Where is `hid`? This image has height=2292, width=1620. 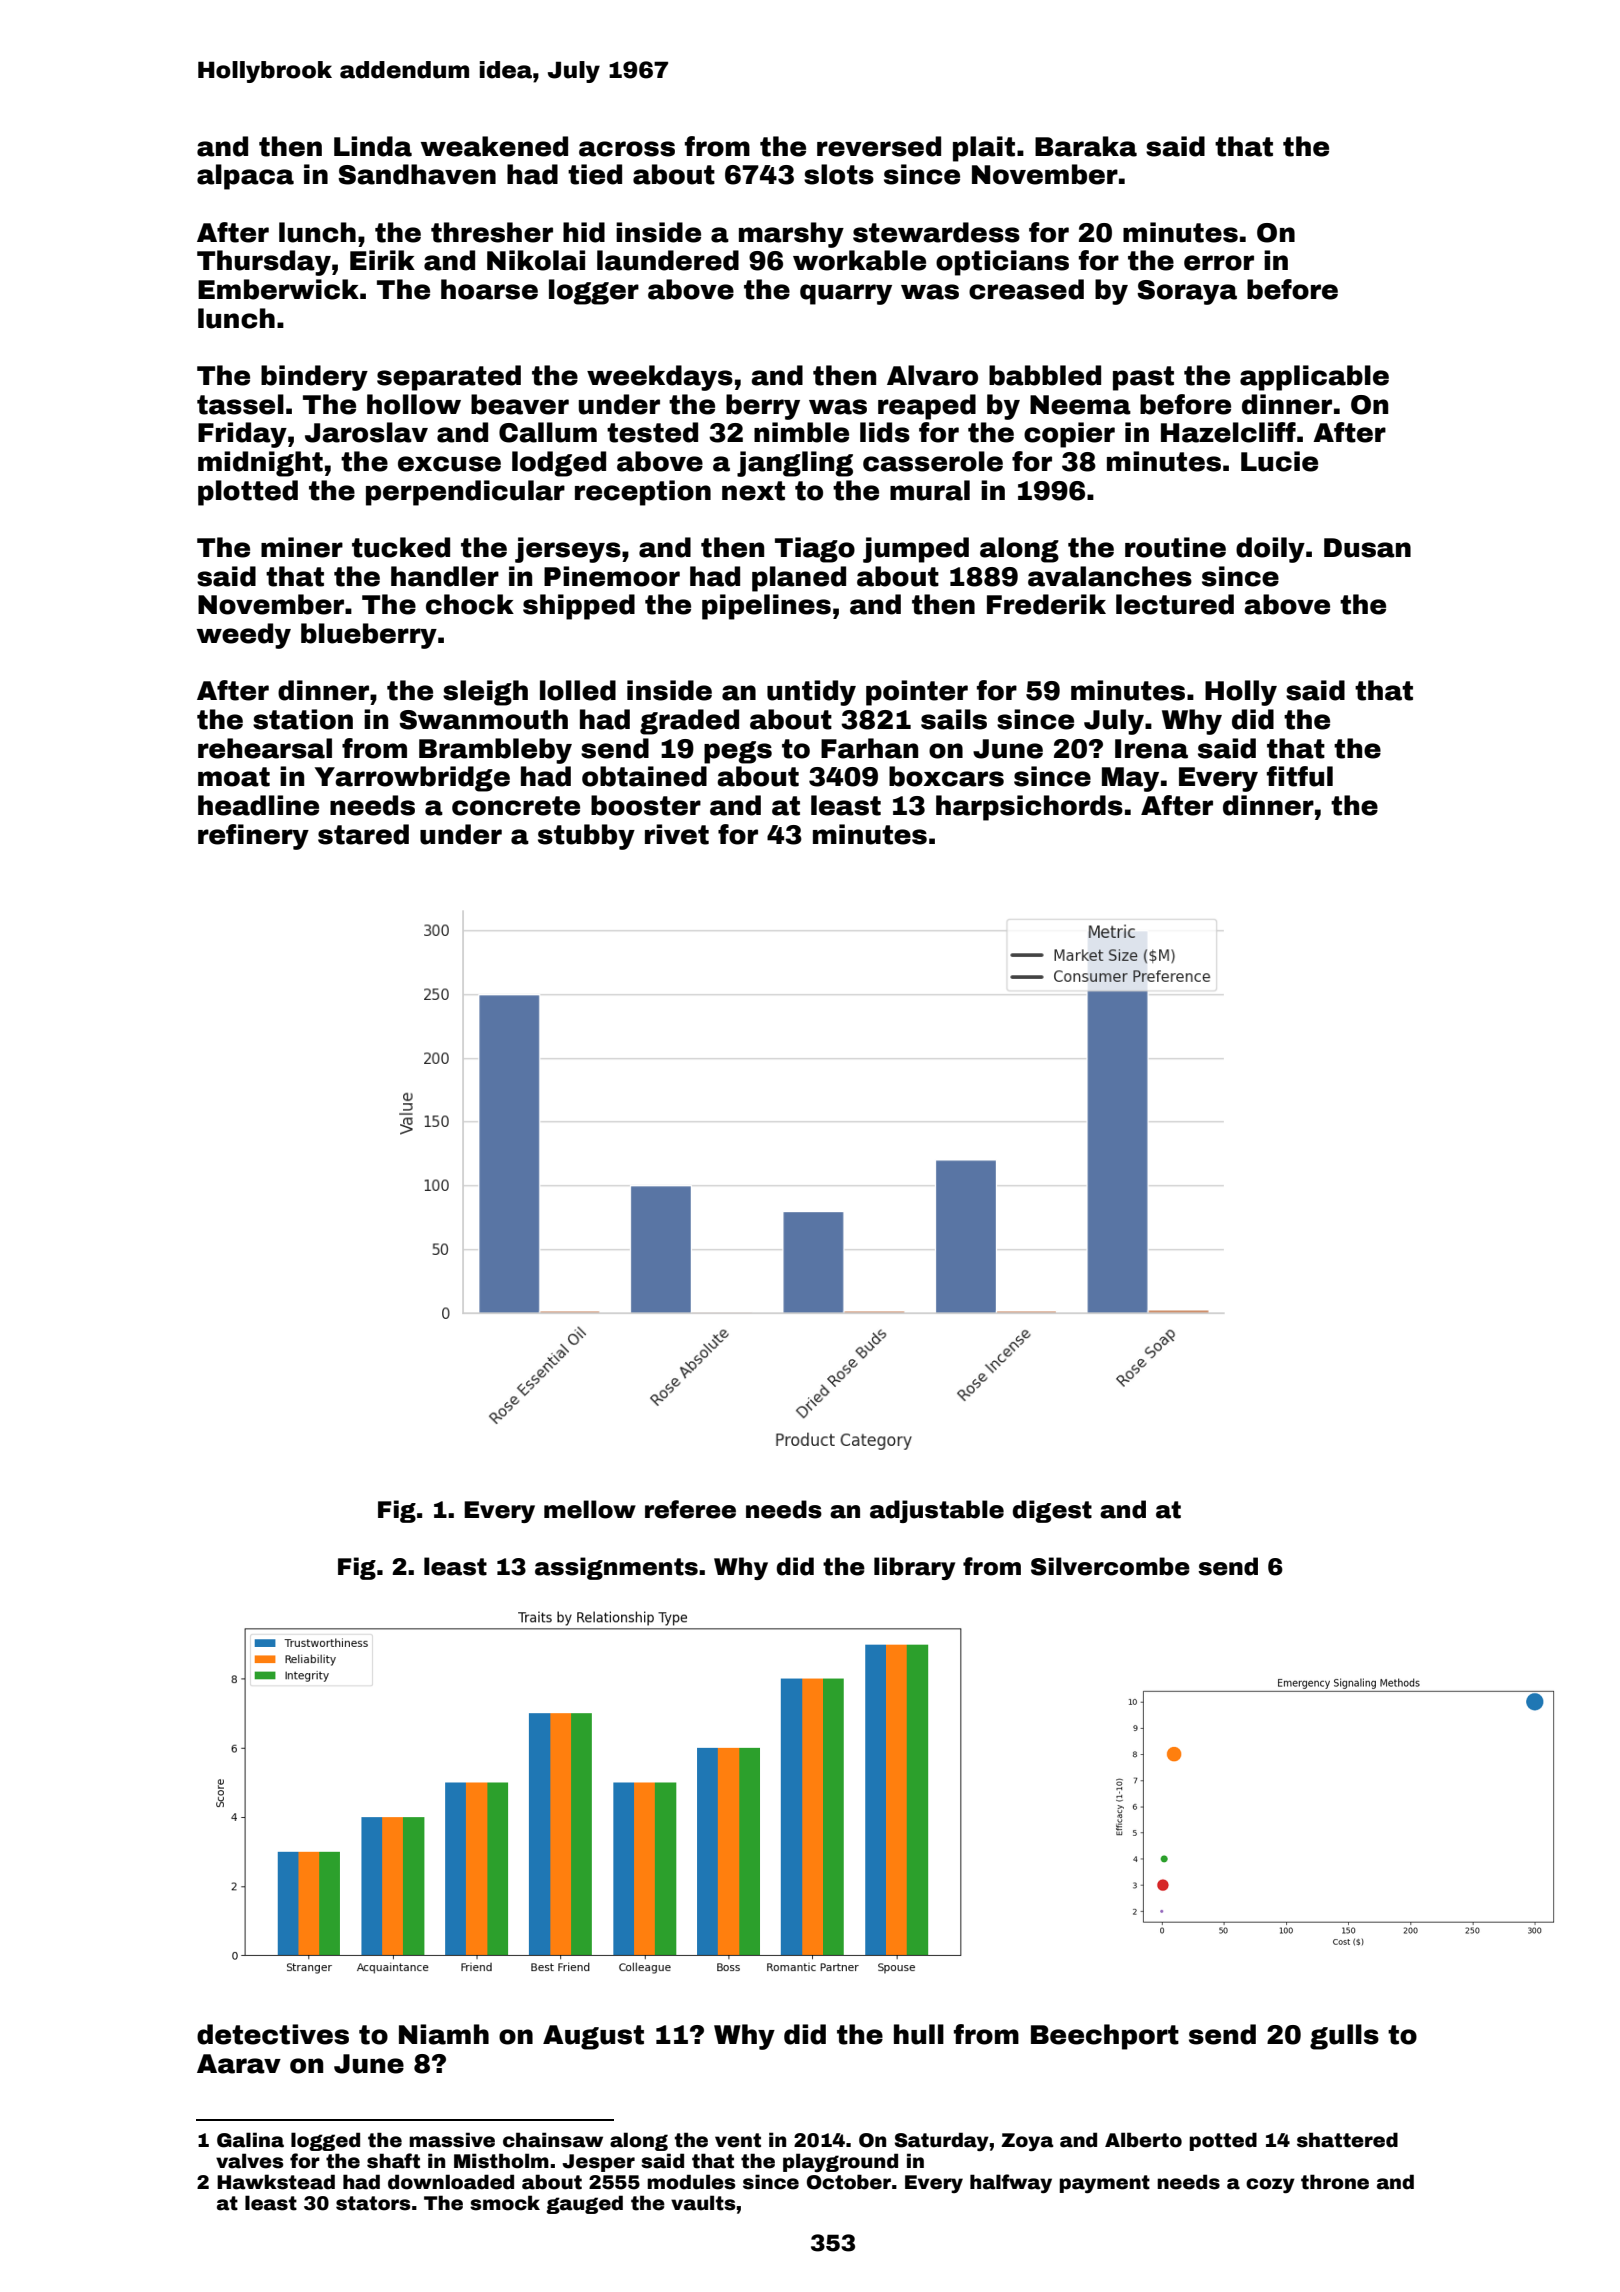 hid is located at coordinates (584, 232).
